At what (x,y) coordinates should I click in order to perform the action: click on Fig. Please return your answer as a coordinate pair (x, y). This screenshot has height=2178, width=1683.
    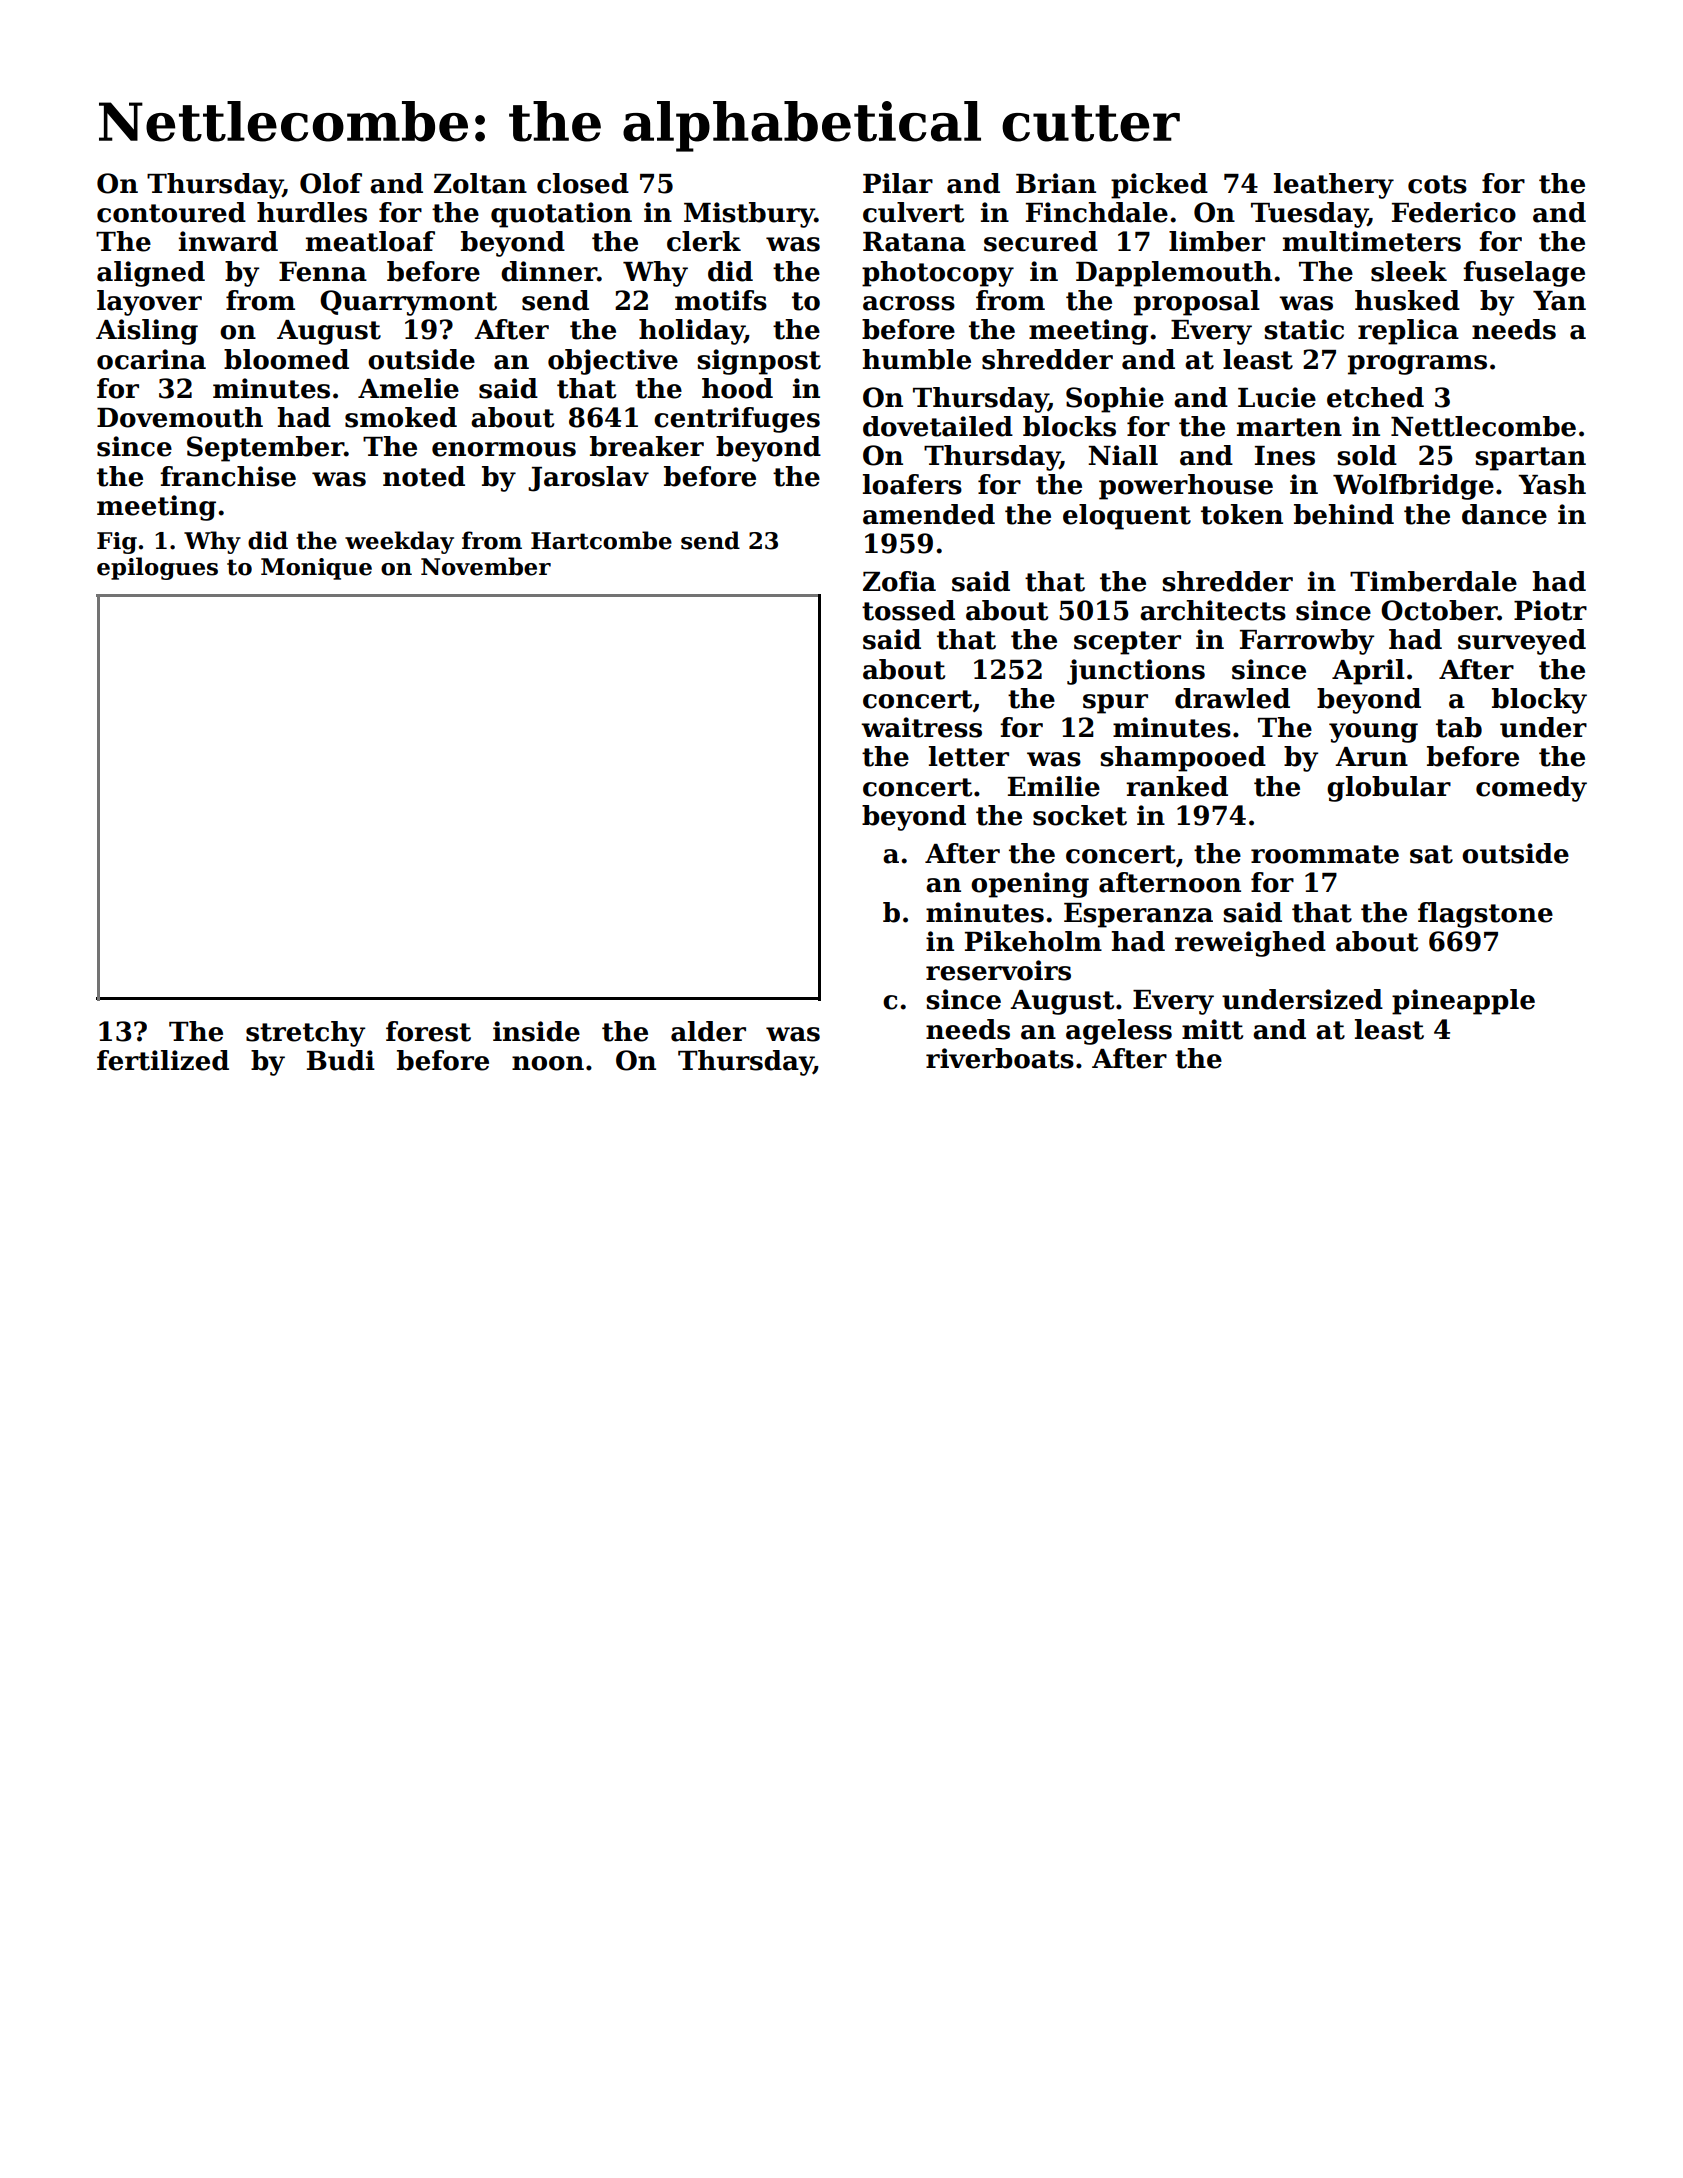
    Looking at the image, I should click on (117, 543).
